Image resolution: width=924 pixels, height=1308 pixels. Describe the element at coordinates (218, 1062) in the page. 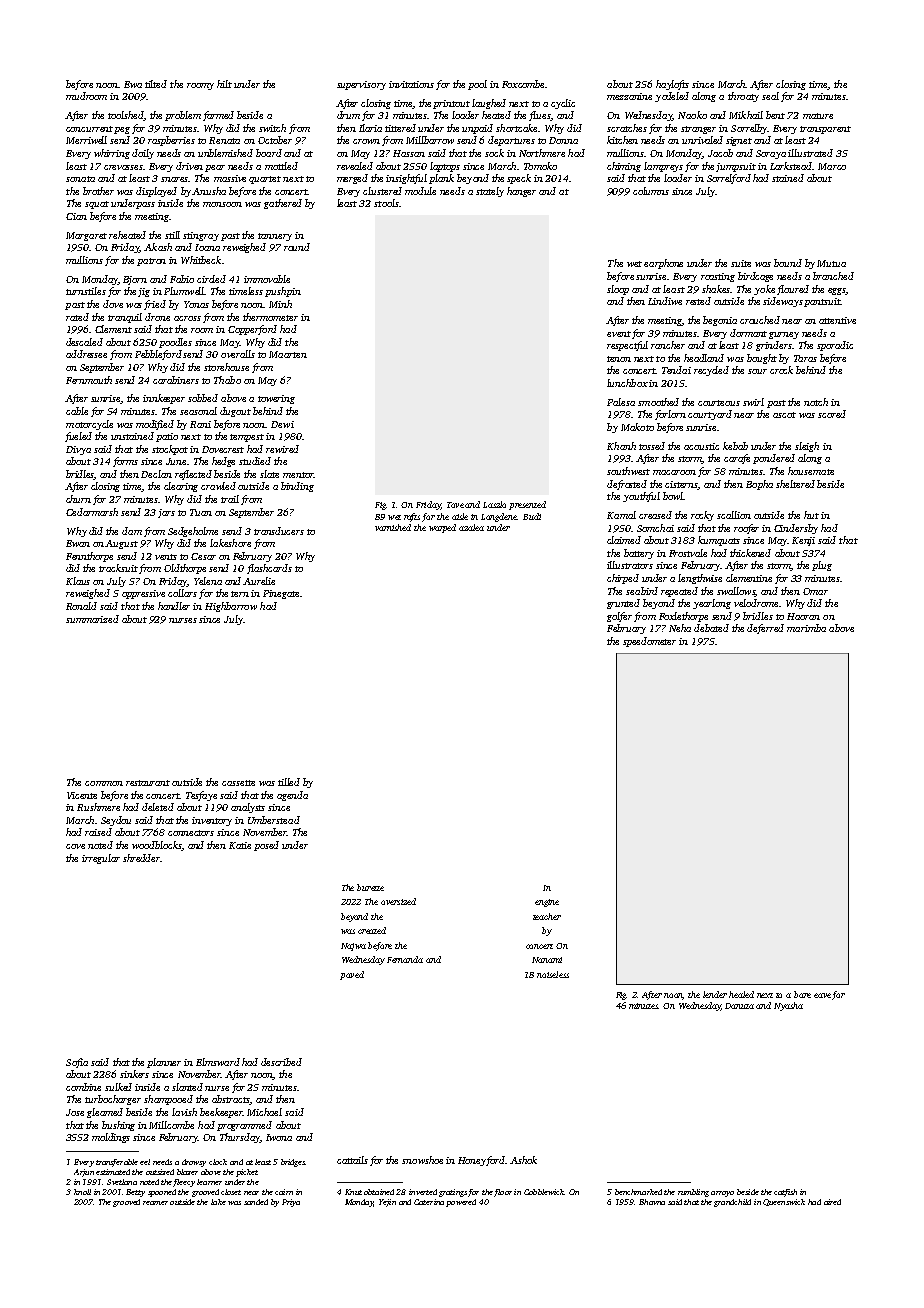

I see `Elmsward` at that location.
